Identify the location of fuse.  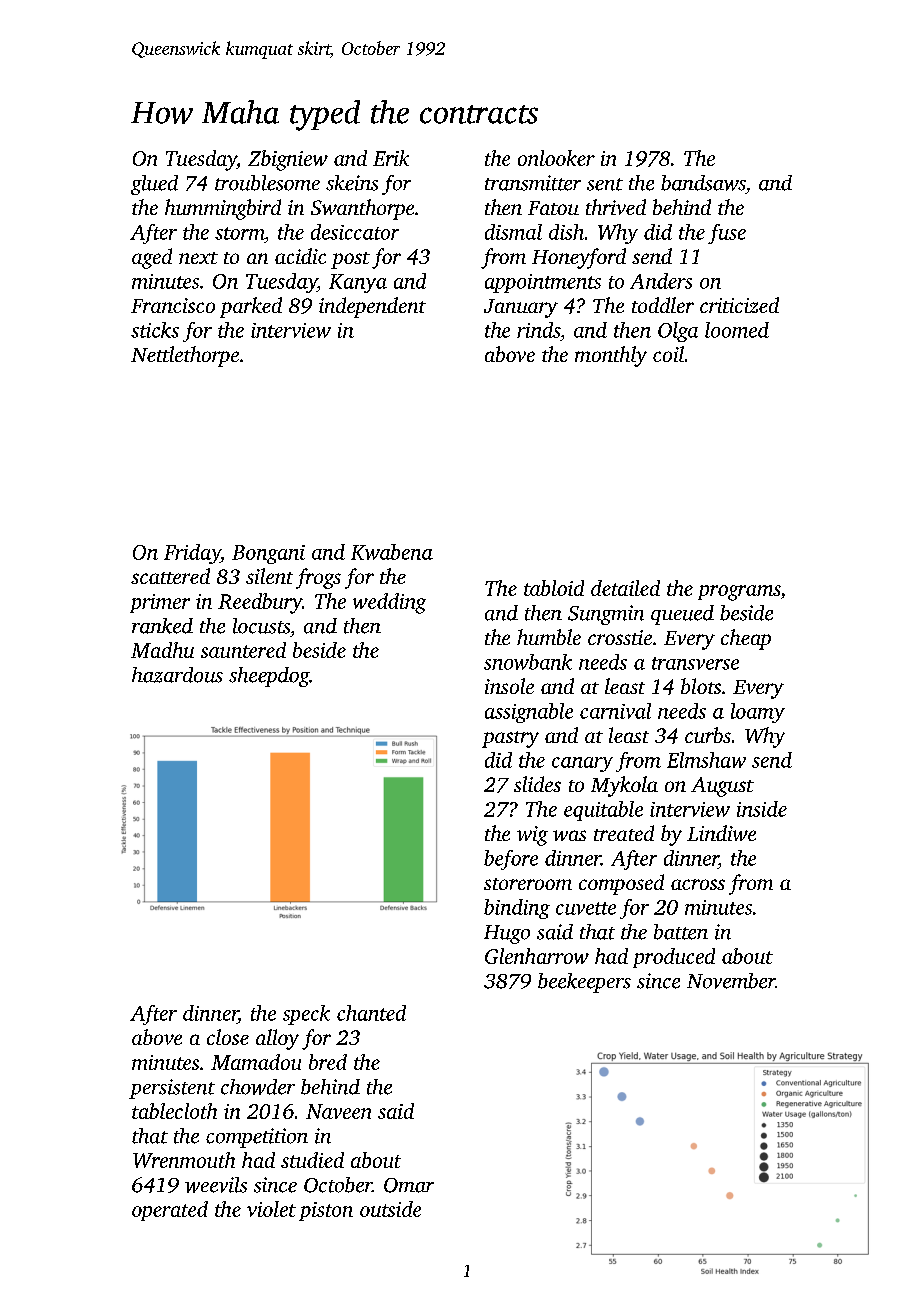
(727, 234).
